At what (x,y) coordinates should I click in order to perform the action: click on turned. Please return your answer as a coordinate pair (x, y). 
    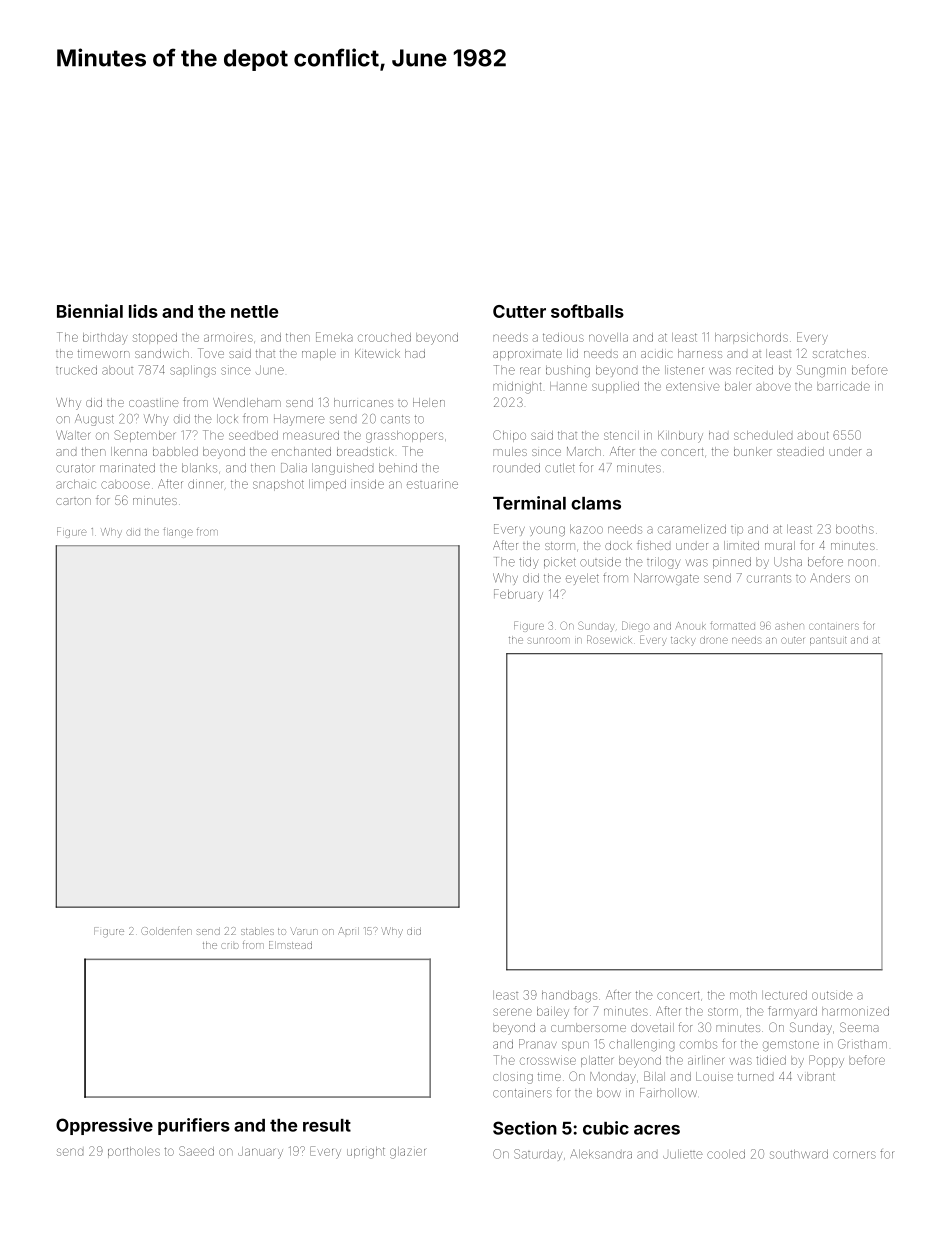
    Looking at the image, I should click on (755, 1077).
